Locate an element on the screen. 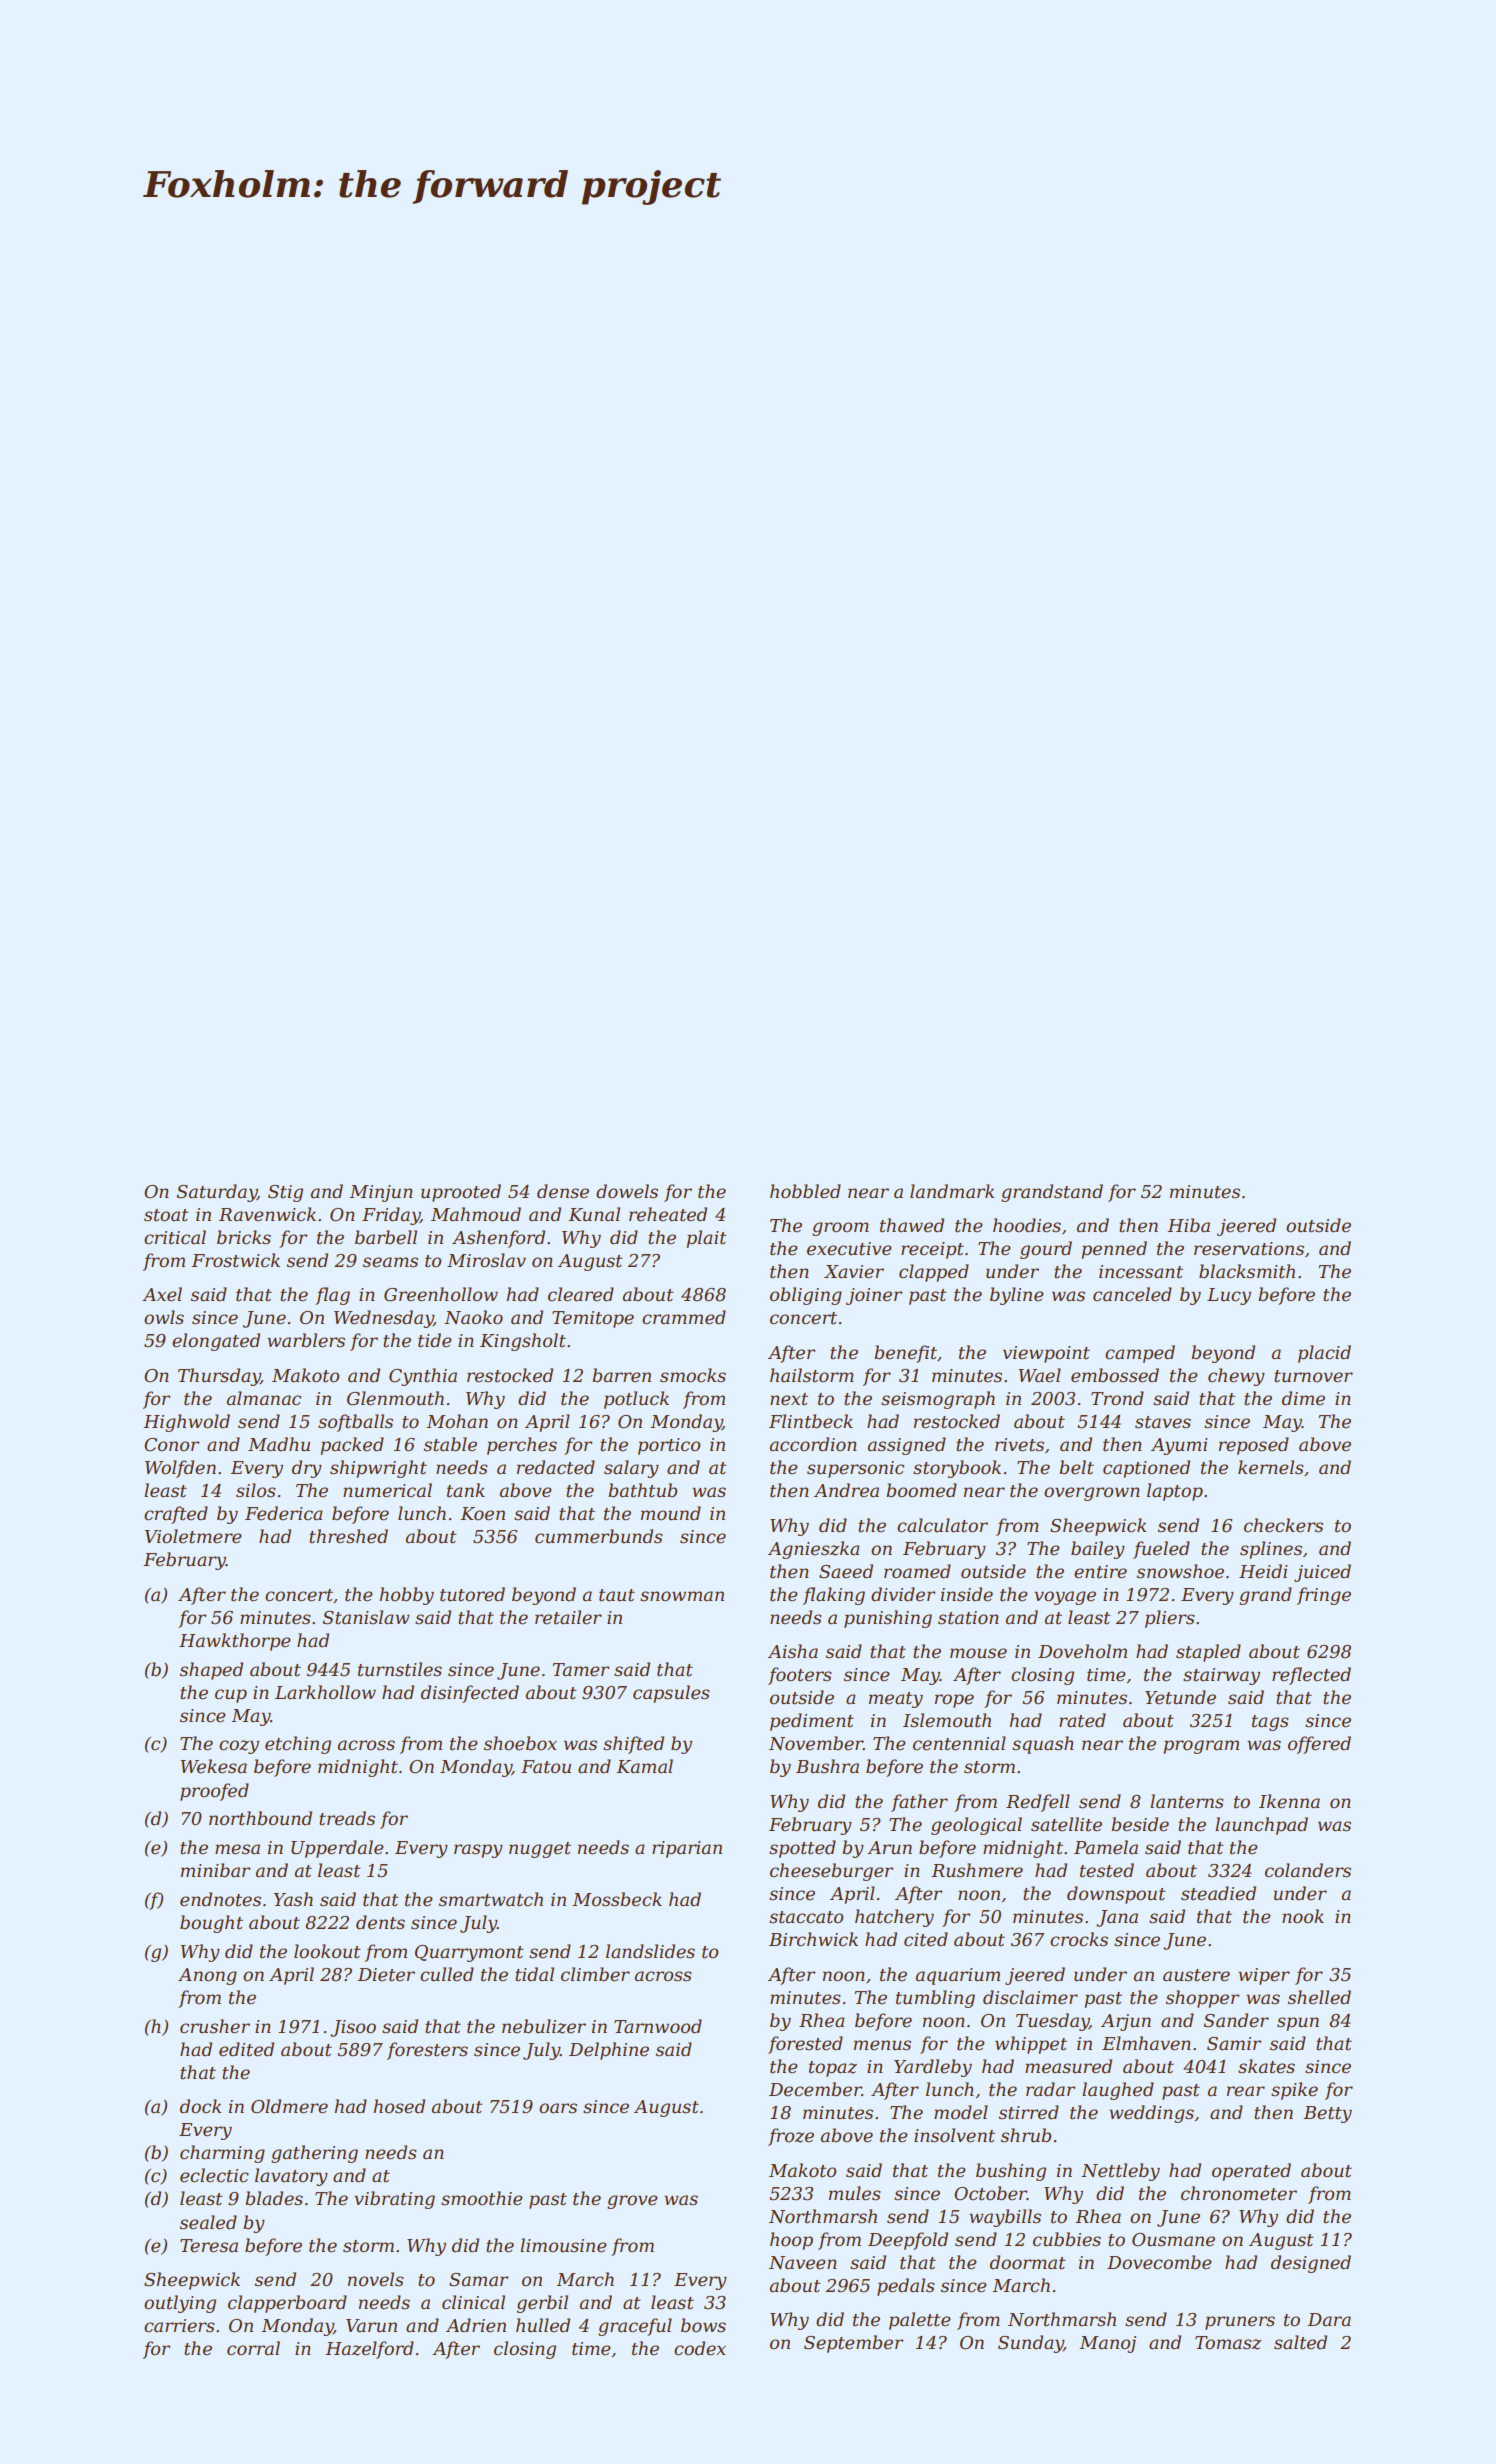  hoodies is located at coordinates (1027, 1225).
